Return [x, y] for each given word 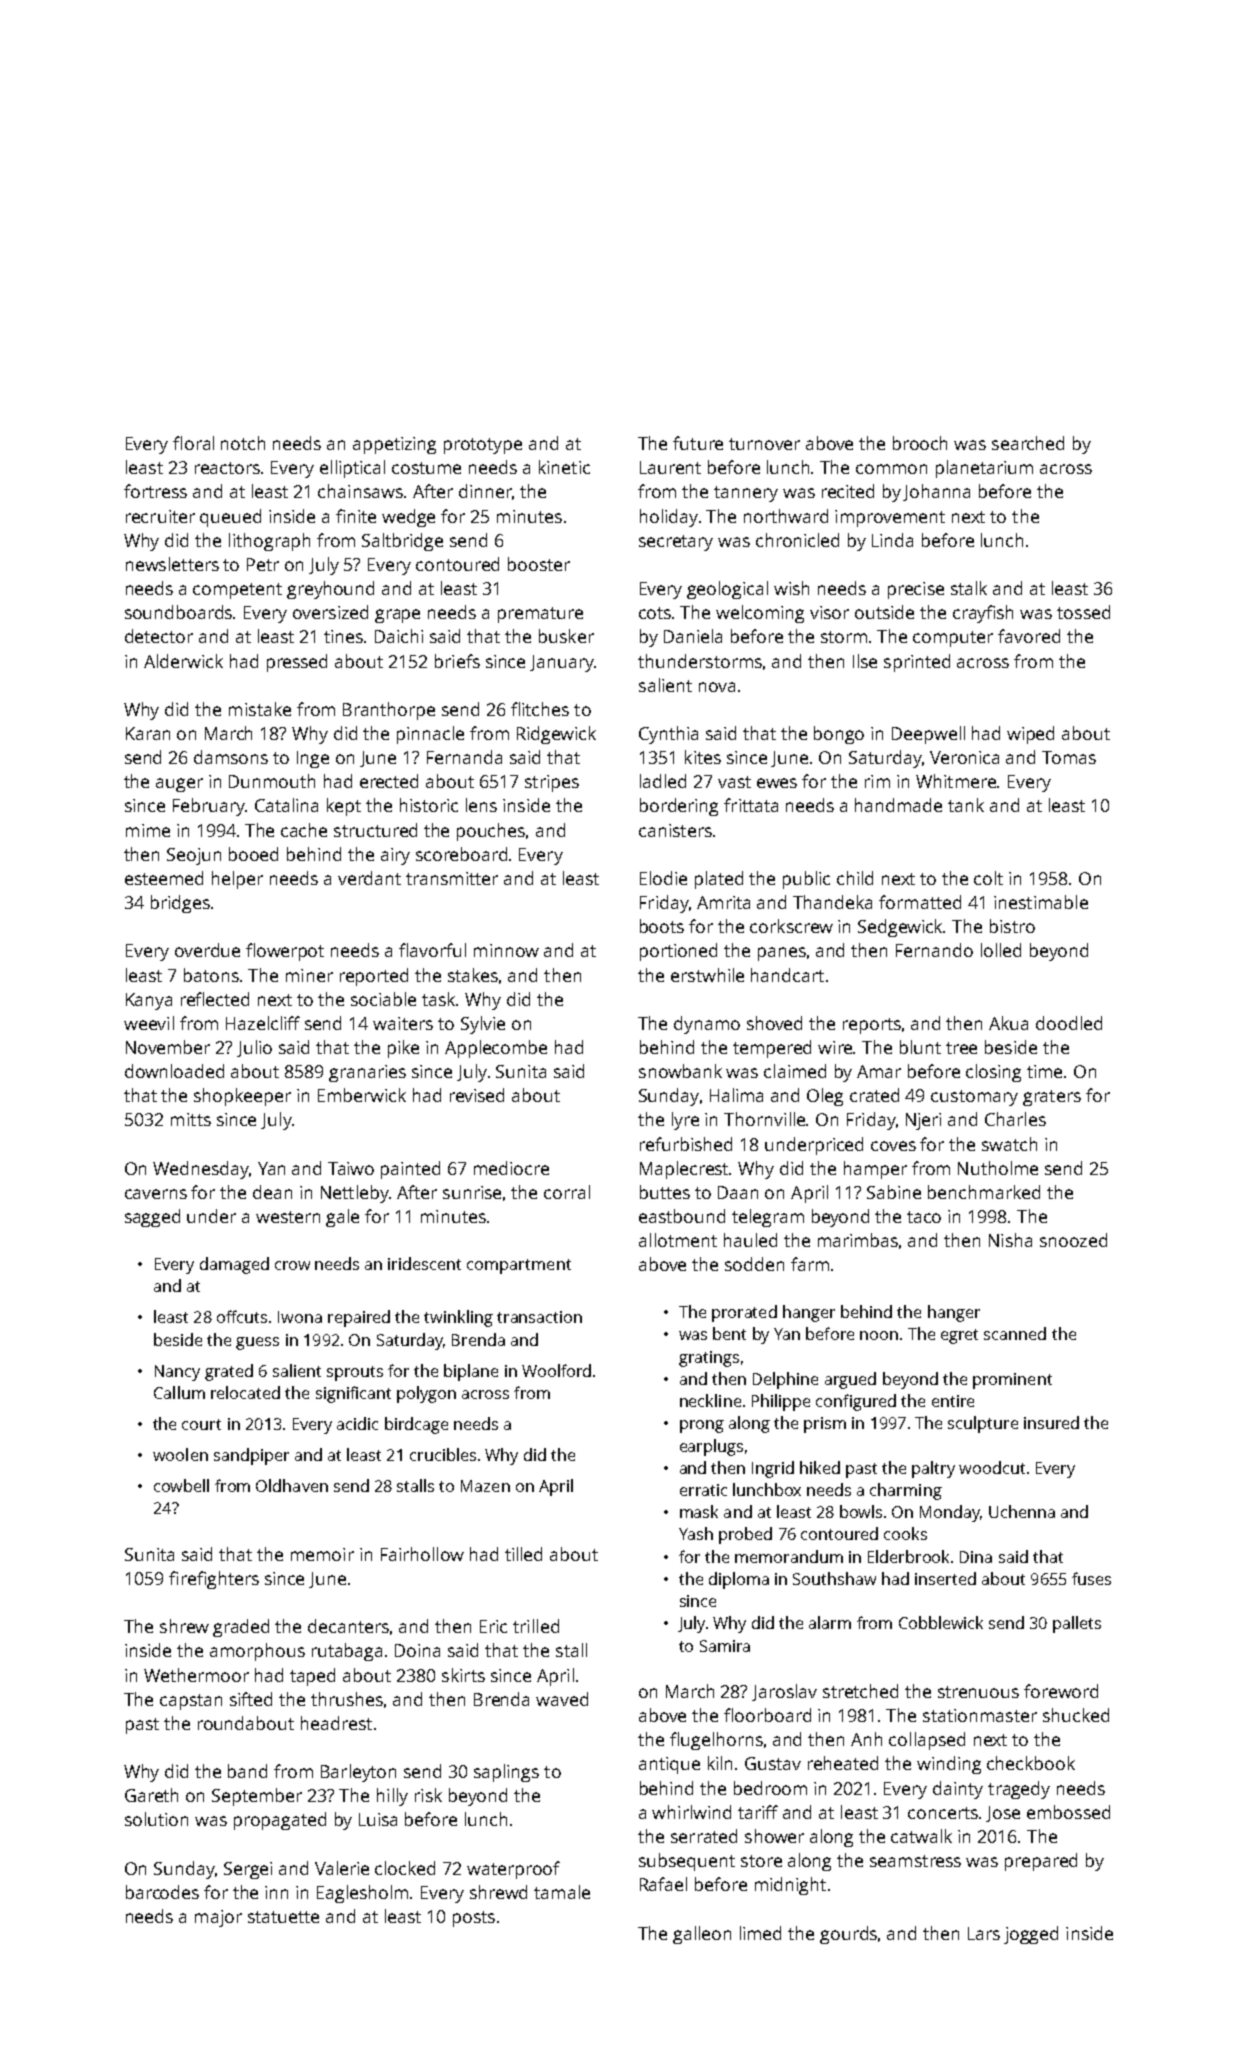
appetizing [394, 445]
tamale [562, 1892]
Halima [736, 1095]
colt [988, 878]
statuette [283, 1917]
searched [1028, 443]
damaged [234, 1265]
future [698, 443]
